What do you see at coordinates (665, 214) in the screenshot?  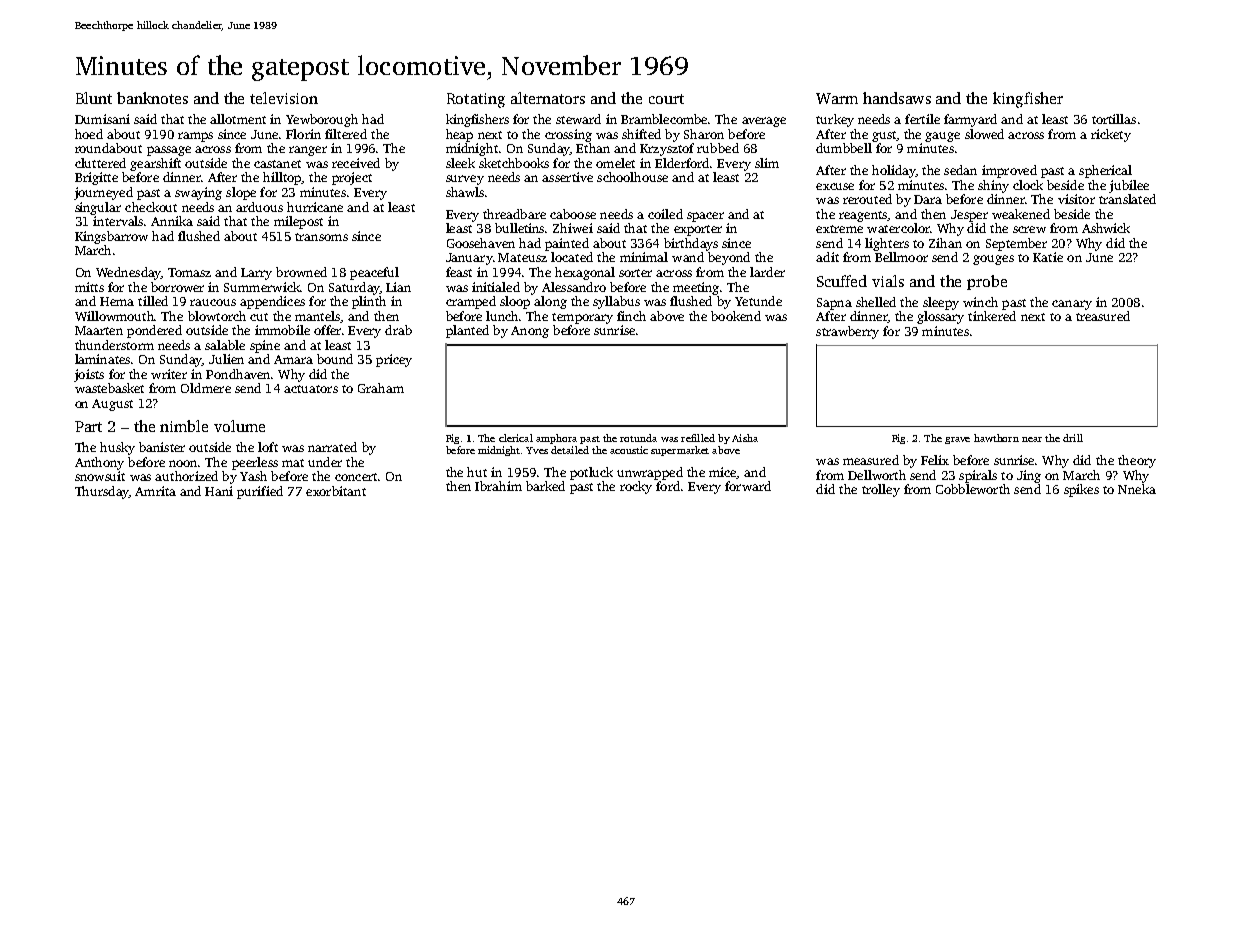 I see `coiled` at bounding box center [665, 214].
